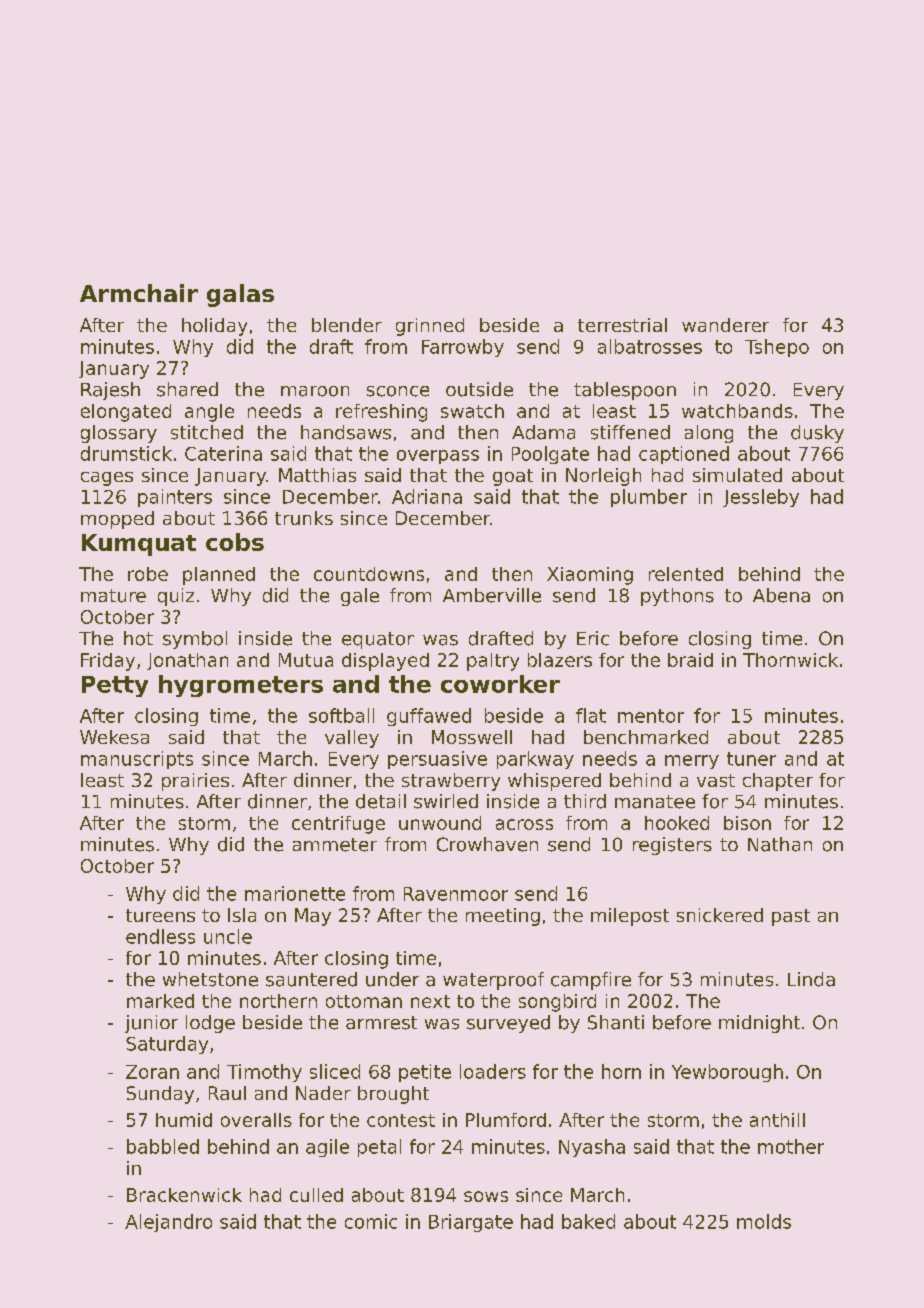 This screenshot has height=1308, width=924. I want to click on mentor, so click(651, 716).
